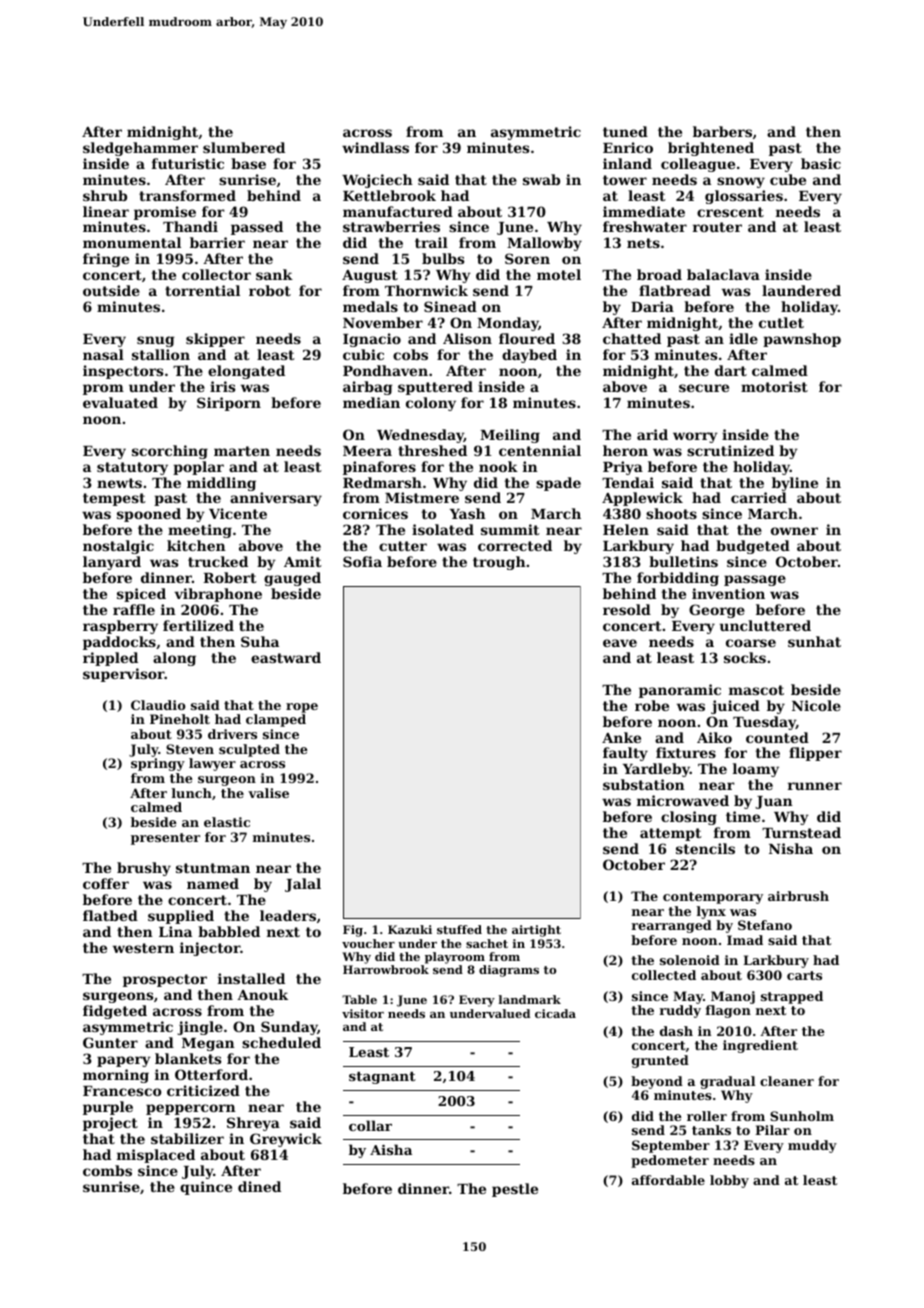 This page has width=924, height=1308. Describe the element at coordinates (559, 274) in the page. I see `motel` at that location.
